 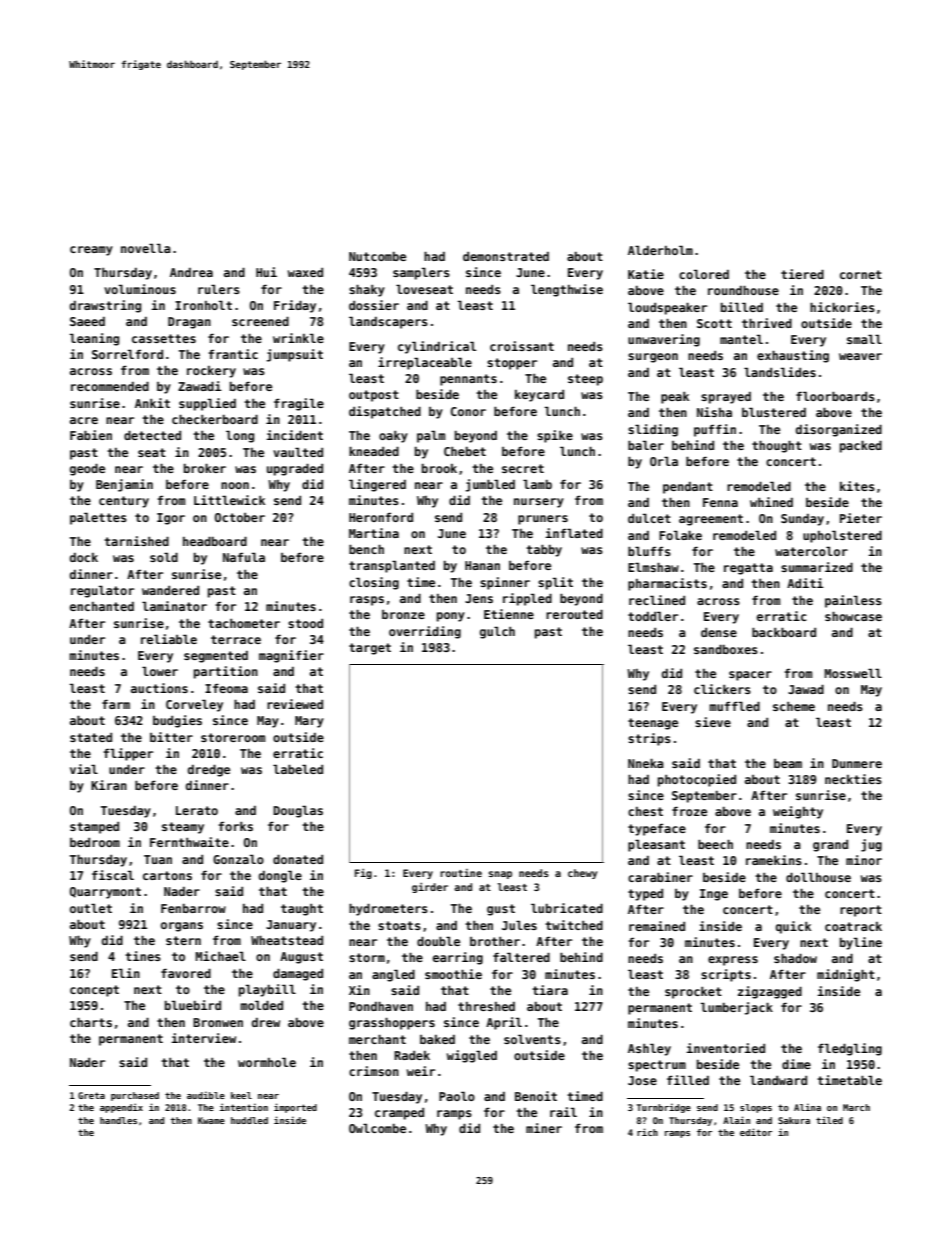 What do you see at coordinates (853, 616) in the image?
I see `showcase` at bounding box center [853, 616].
